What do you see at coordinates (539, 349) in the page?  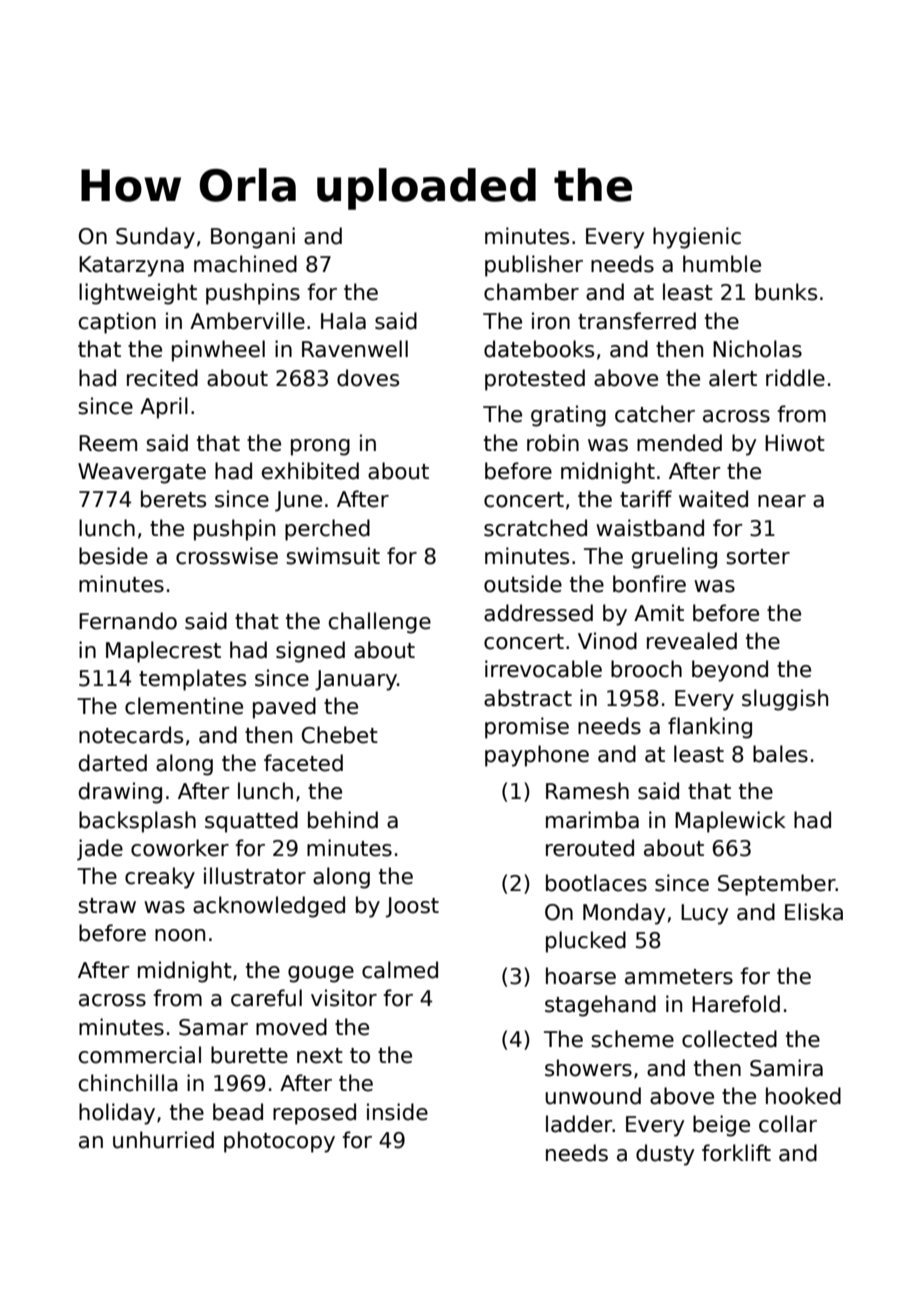 I see `datebooks` at bounding box center [539, 349].
